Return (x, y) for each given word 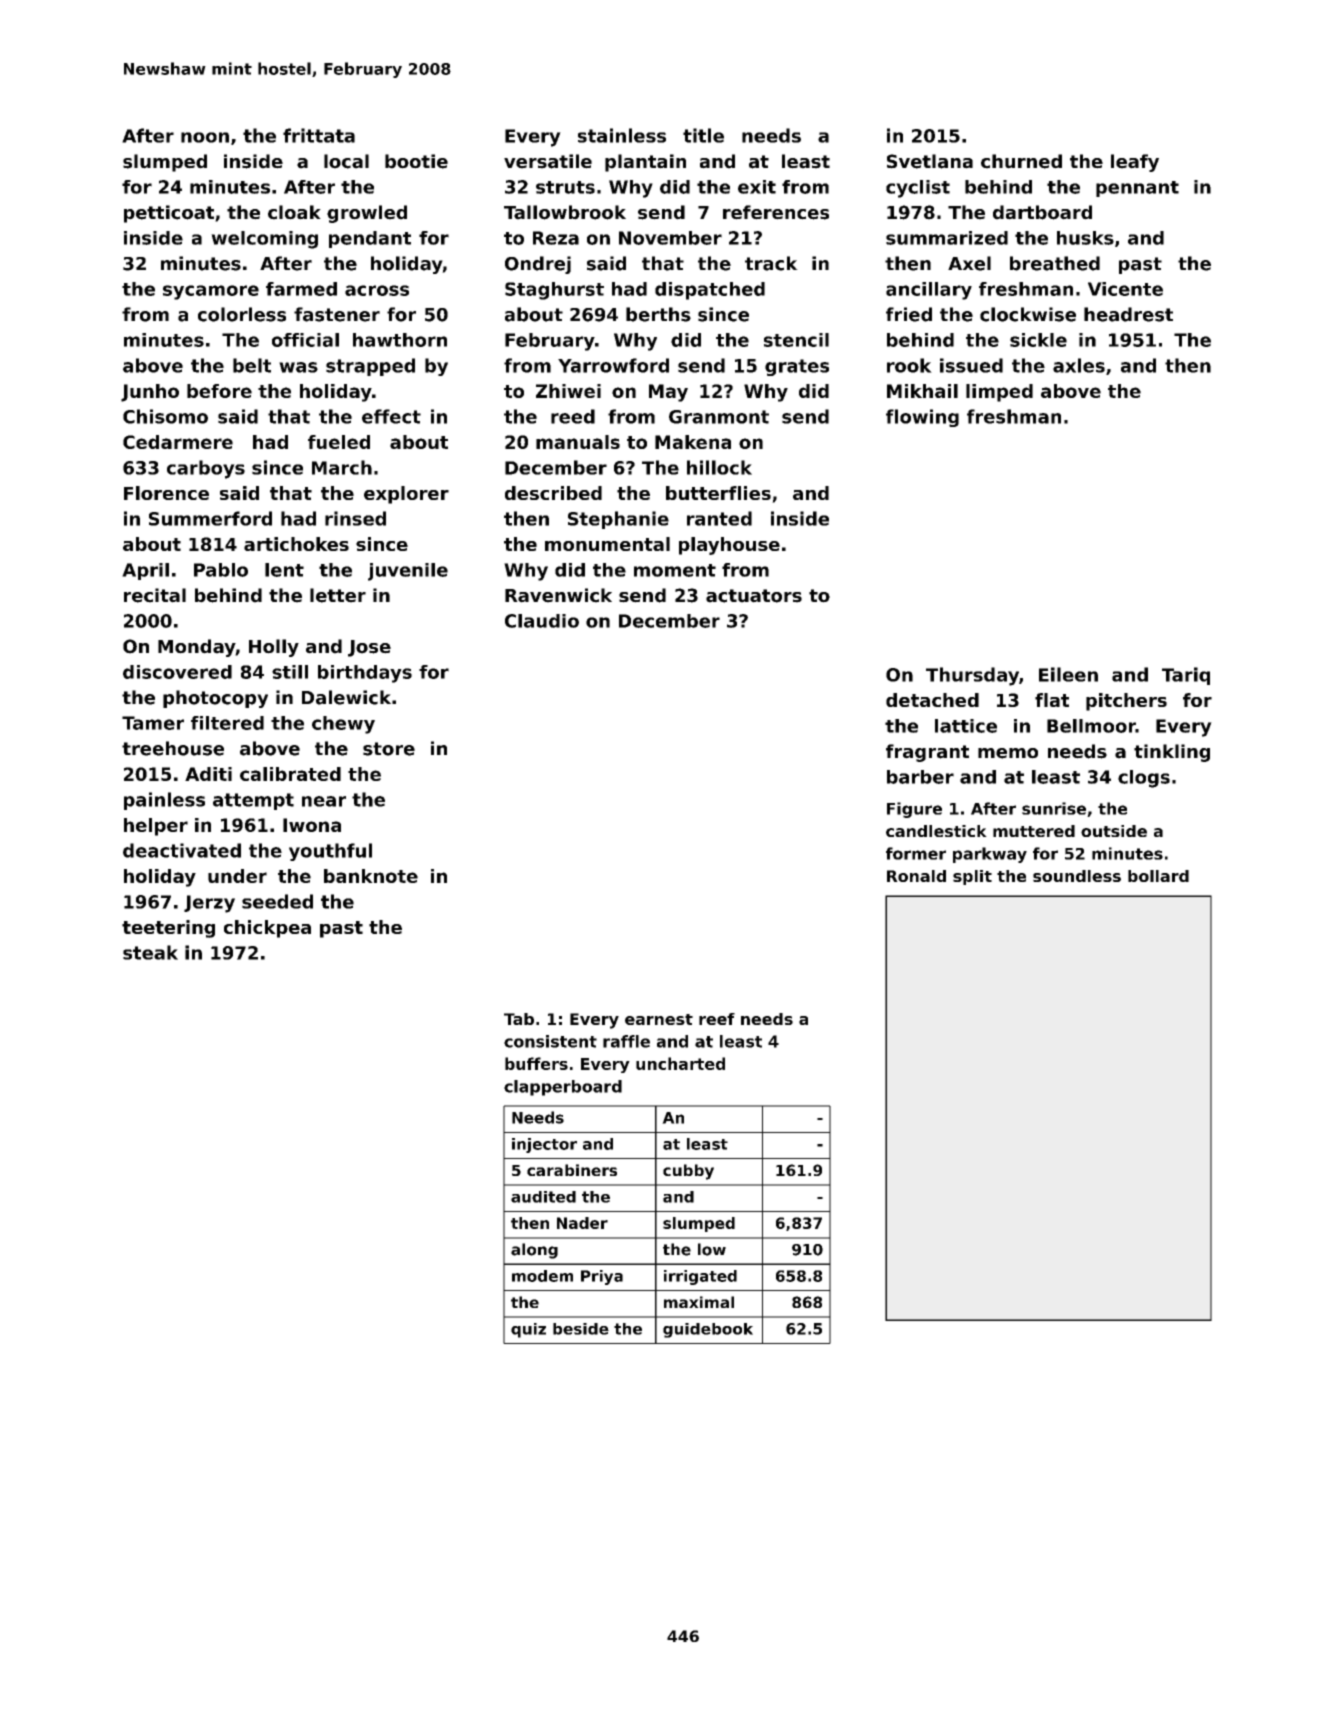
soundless (1077, 876)
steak (150, 952)
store (389, 749)
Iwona (312, 825)
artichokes (296, 544)
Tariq (1186, 676)
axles (1079, 365)
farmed (301, 289)
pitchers (1126, 702)
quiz (528, 1330)
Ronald (916, 876)
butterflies (718, 493)
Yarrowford (613, 365)
